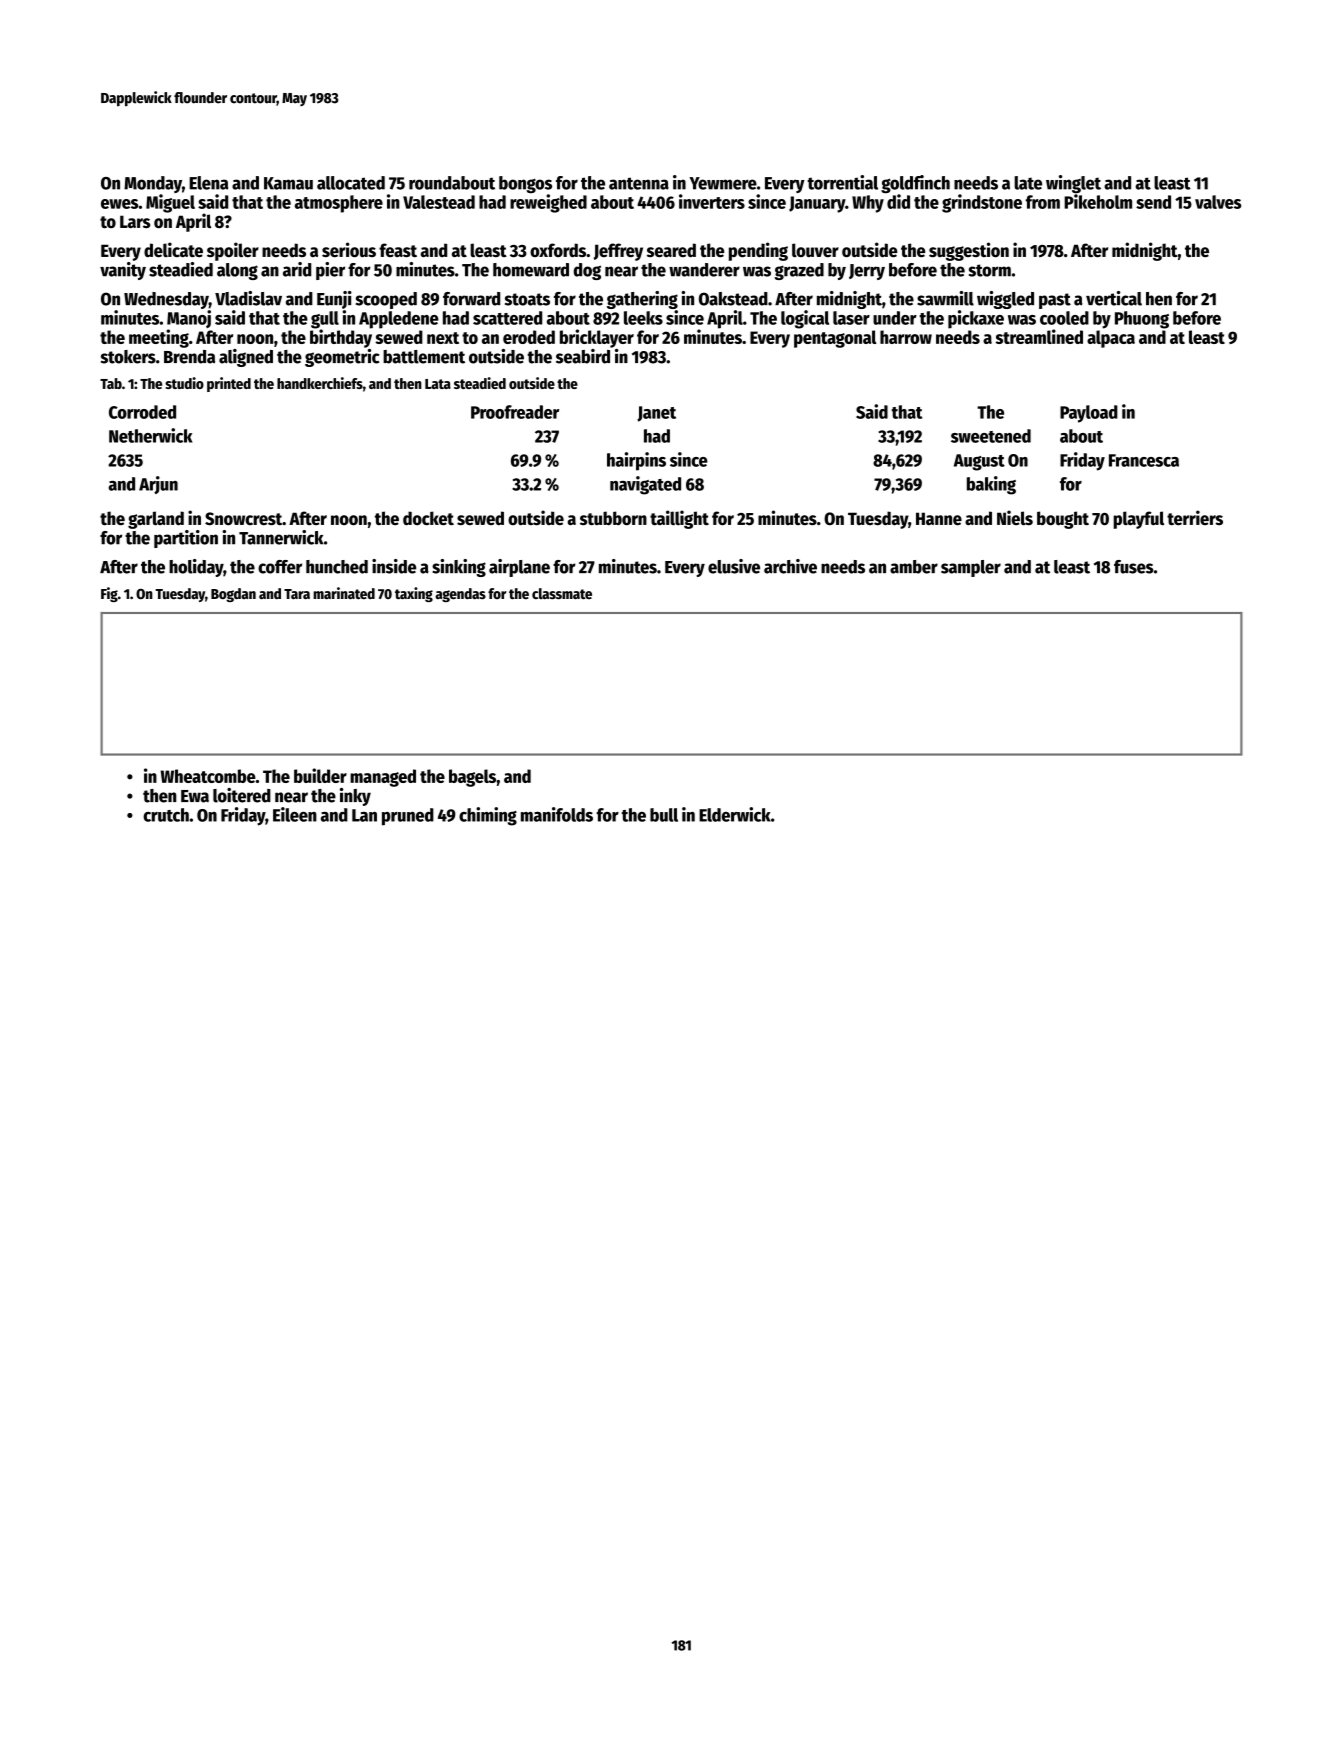 Image resolution: width=1343 pixels, height=1738 pixels. Describe the element at coordinates (969, 251) in the screenshot. I see `suggestion` at that location.
